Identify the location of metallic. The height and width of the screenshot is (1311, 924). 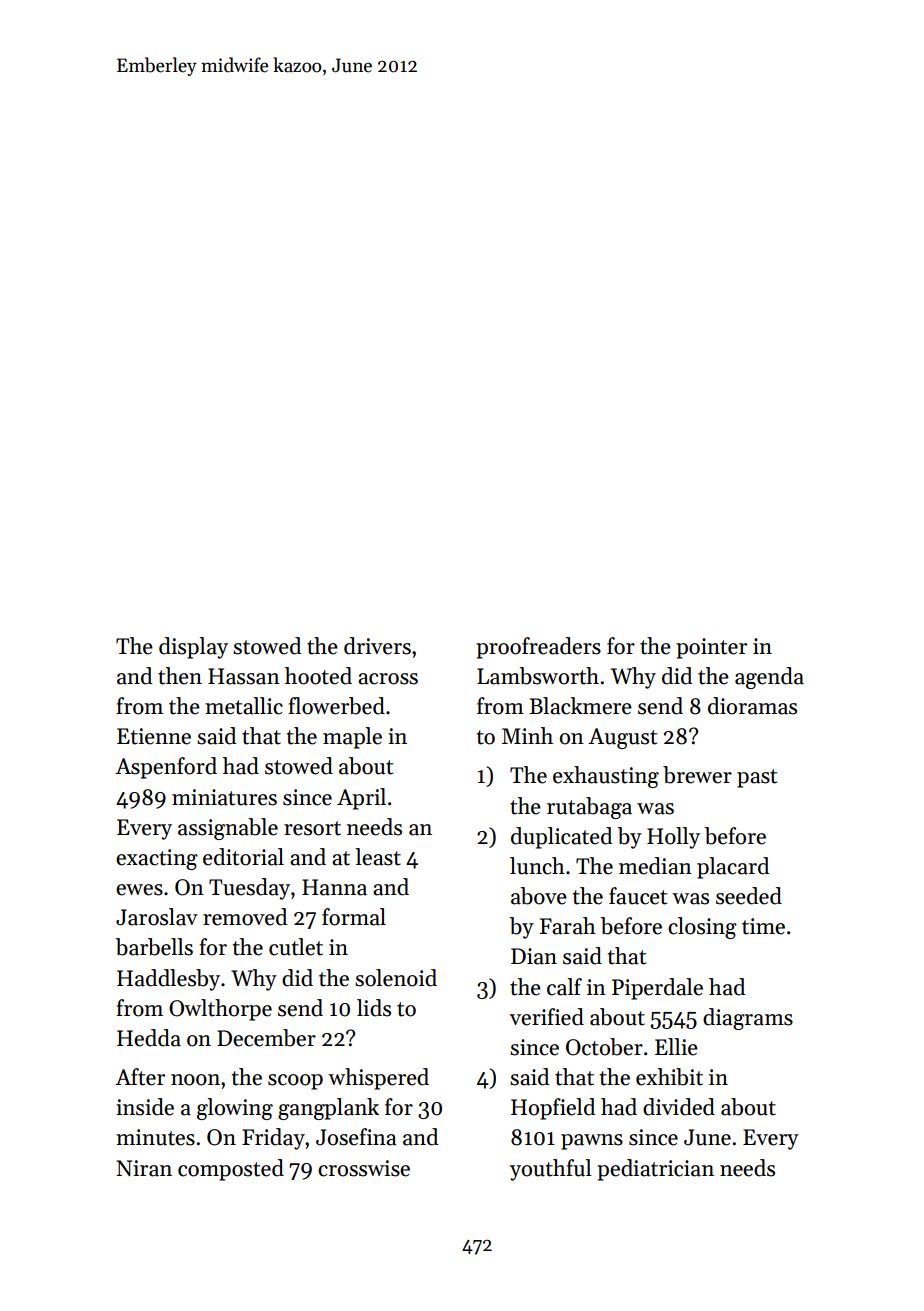
(244, 706).
